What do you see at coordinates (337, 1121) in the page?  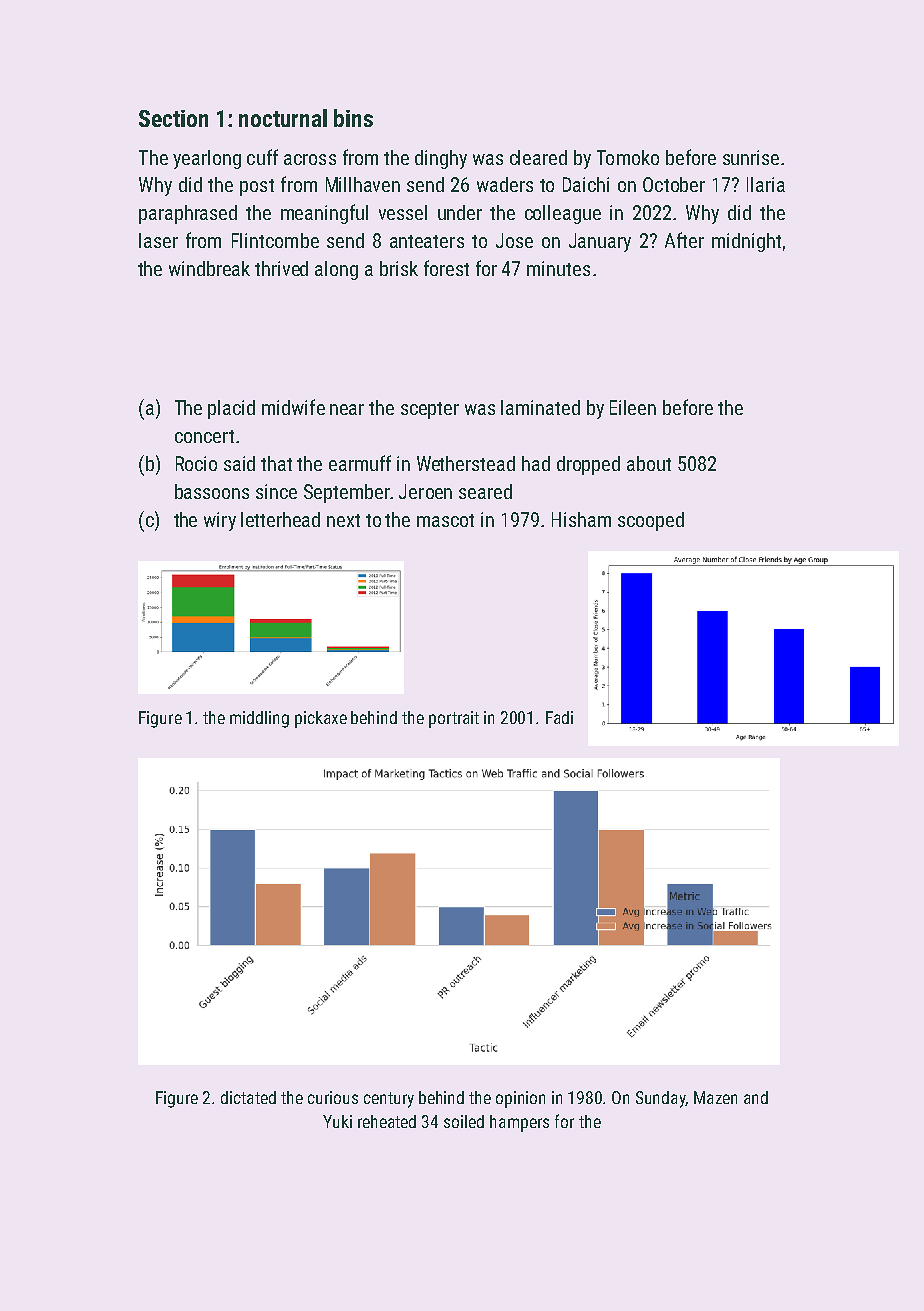 I see `Yuki` at bounding box center [337, 1121].
